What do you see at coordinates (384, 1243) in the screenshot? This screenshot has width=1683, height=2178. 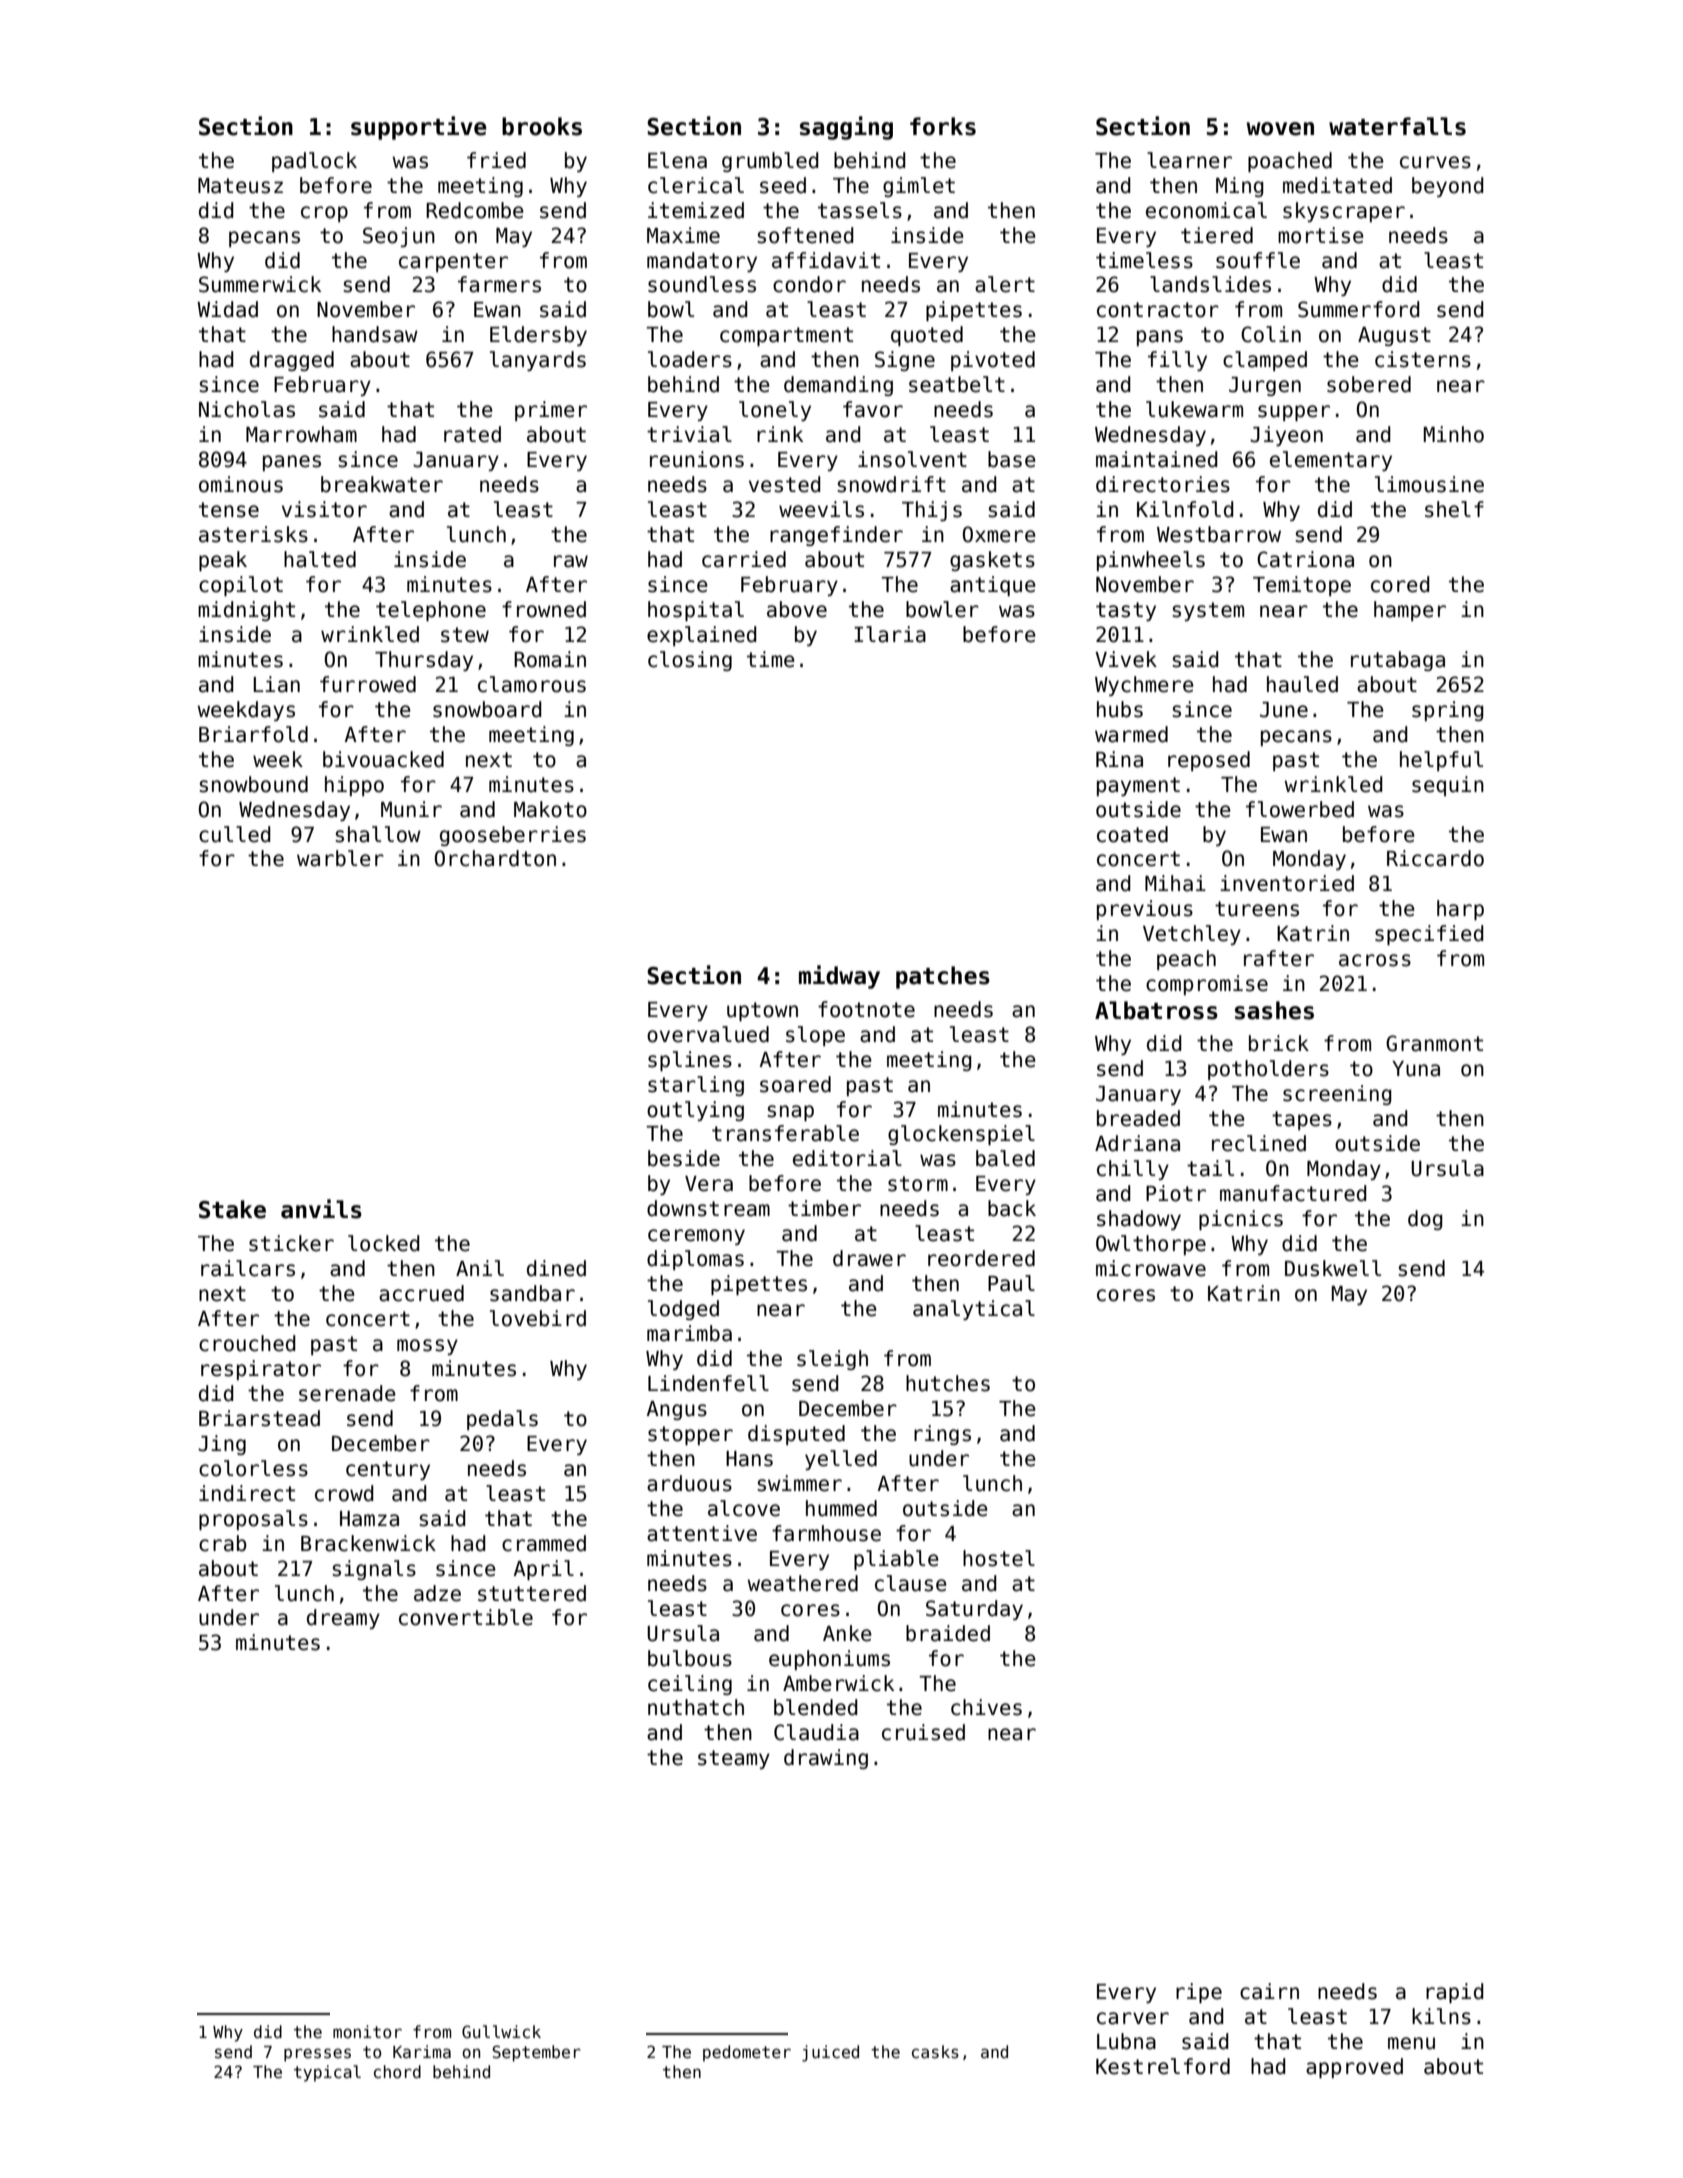 I see `locked` at bounding box center [384, 1243].
